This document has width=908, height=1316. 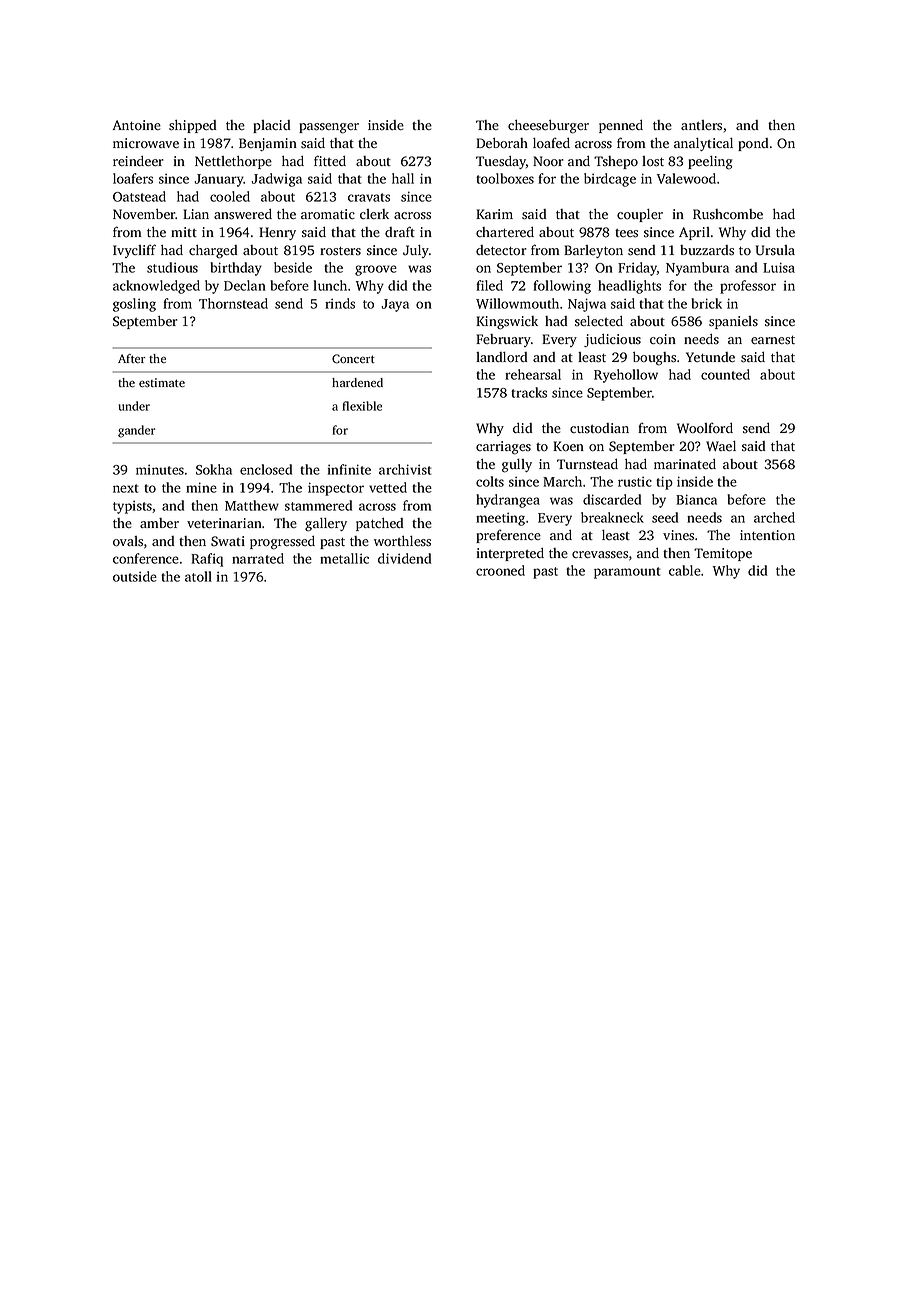 What do you see at coordinates (192, 126) in the document?
I see `shipped` at bounding box center [192, 126].
